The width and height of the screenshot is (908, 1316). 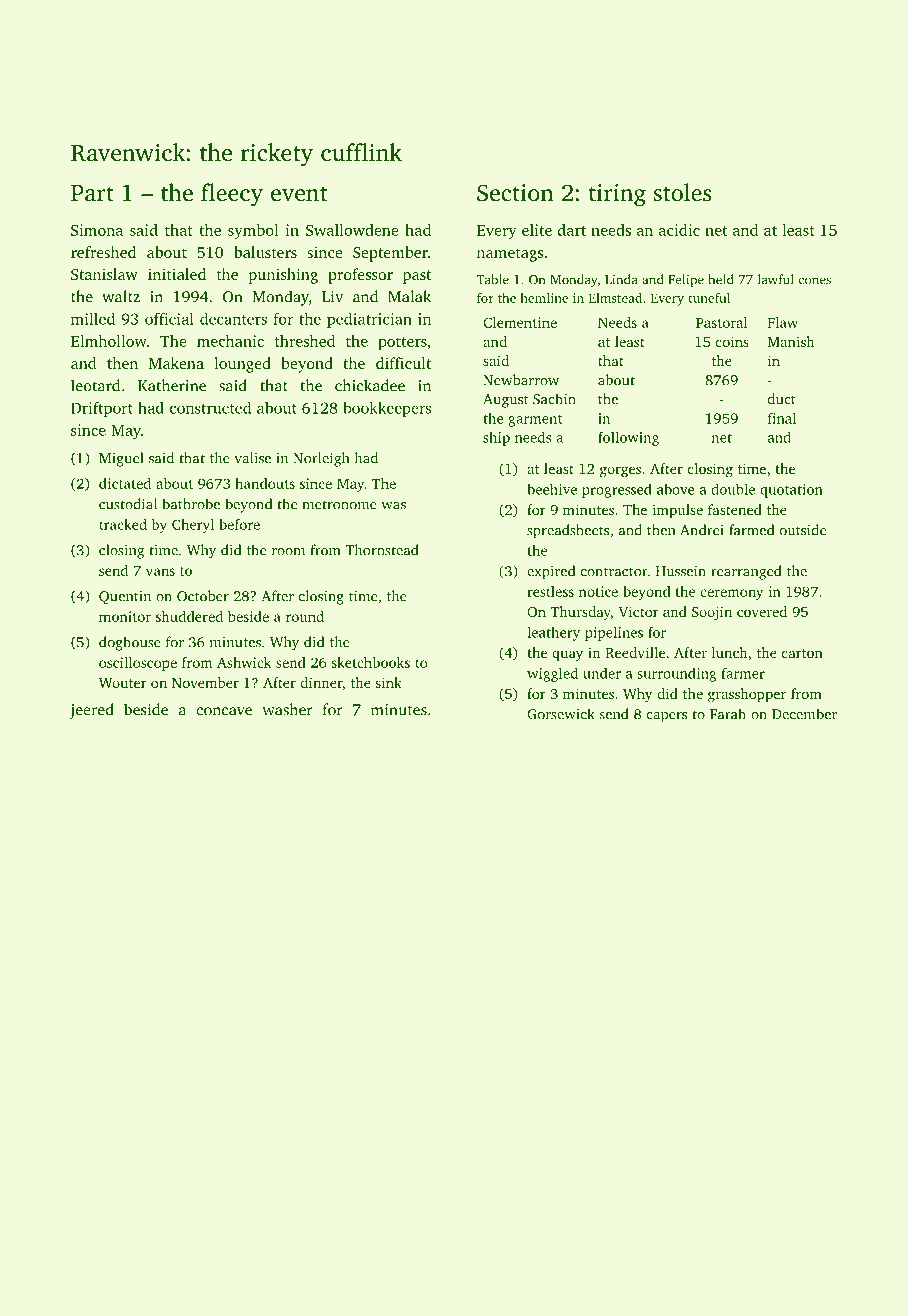 What do you see at coordinates (635, 652) in the screenshot?
I see `Reedville` at bounding box center [635, 652].
